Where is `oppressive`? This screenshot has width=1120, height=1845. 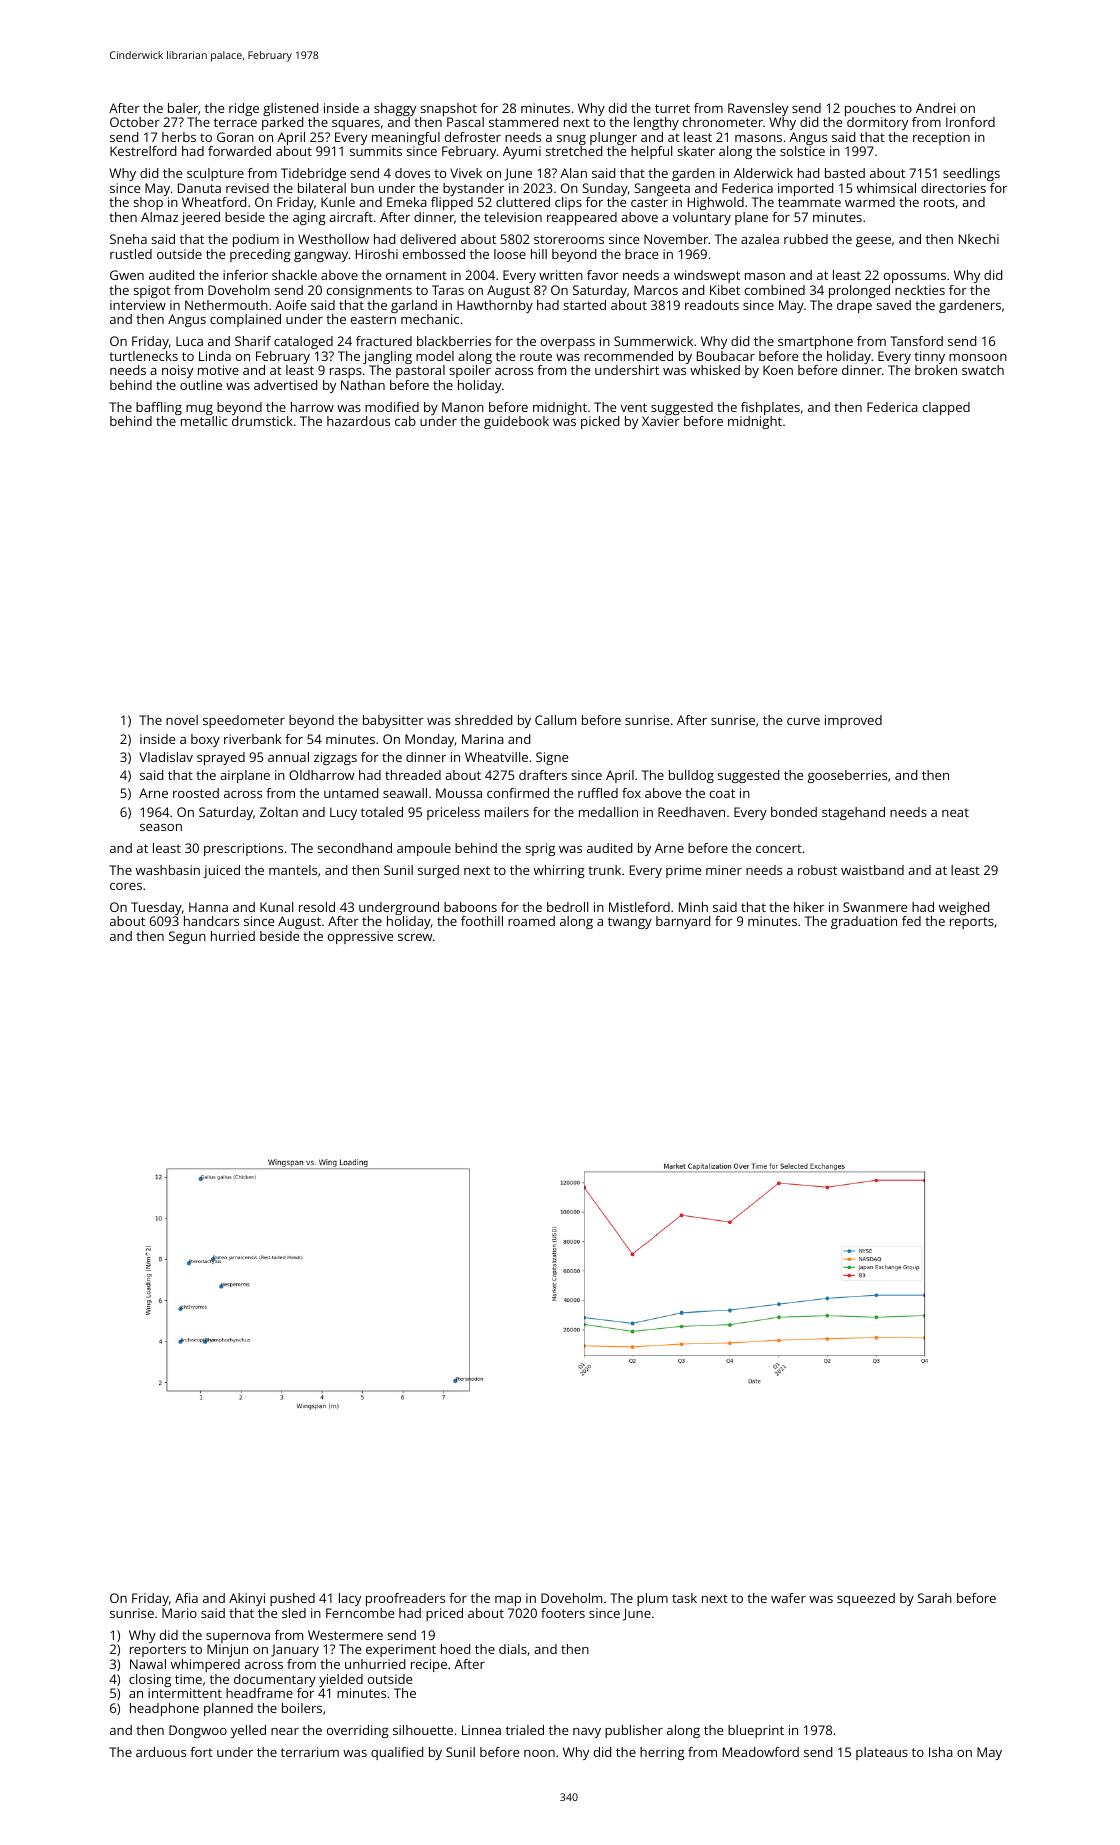
oppressive is located at coordinates (360, 937).
